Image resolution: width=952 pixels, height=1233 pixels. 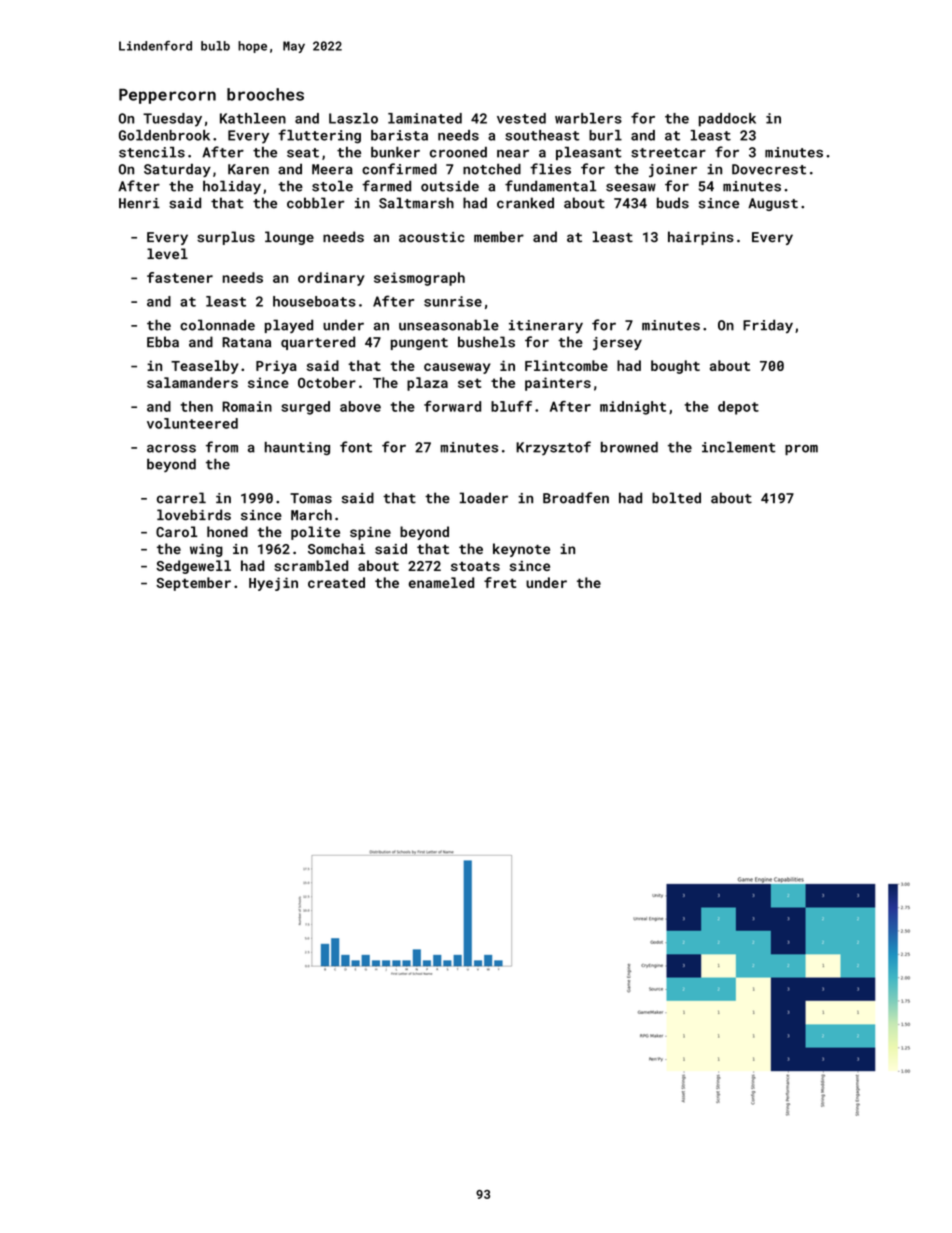 I want to click on font, so click(x=356, y=447).
